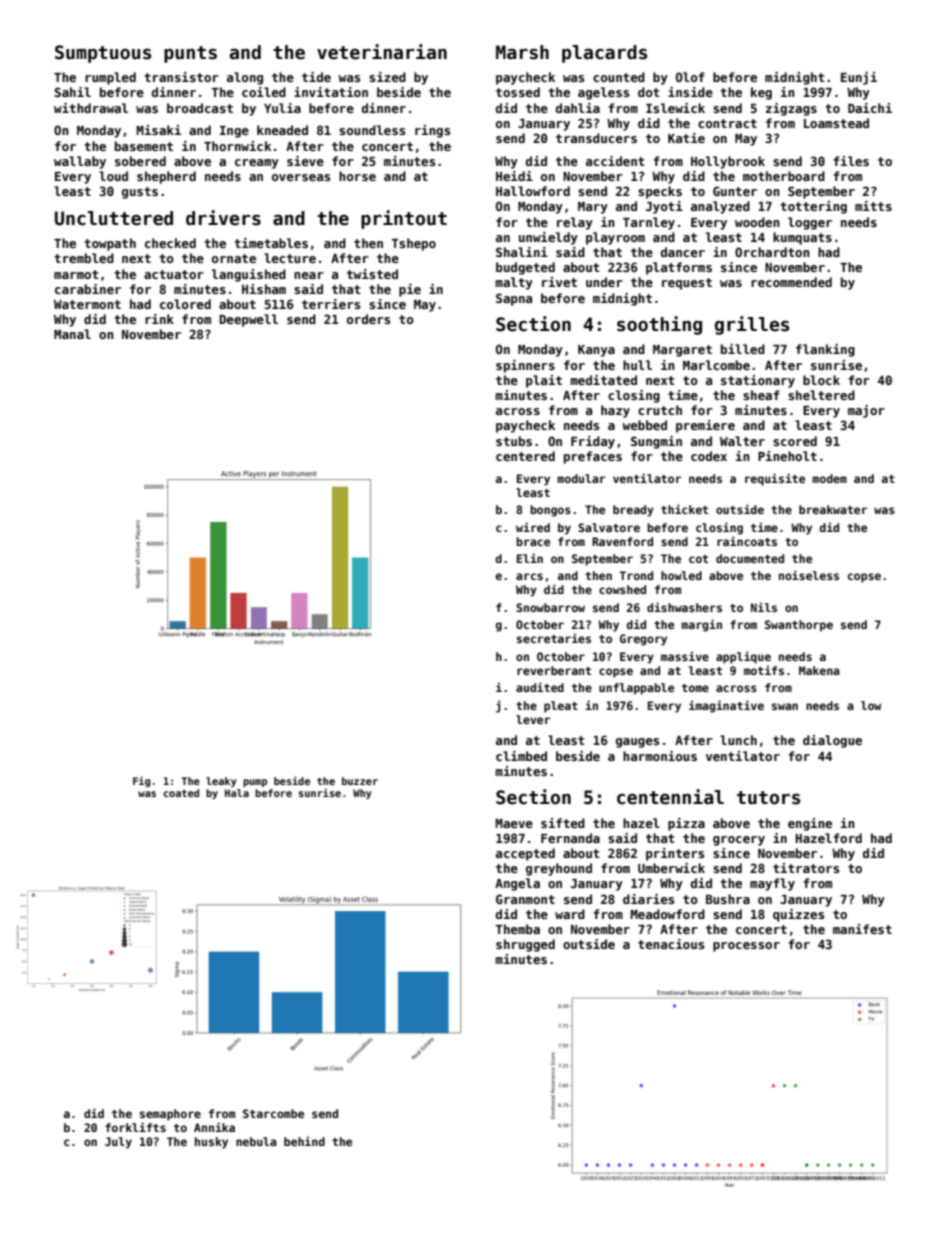  Describe the element at coordinates (170, 1115) in the screenshot. I see `semaphore` at that location.
